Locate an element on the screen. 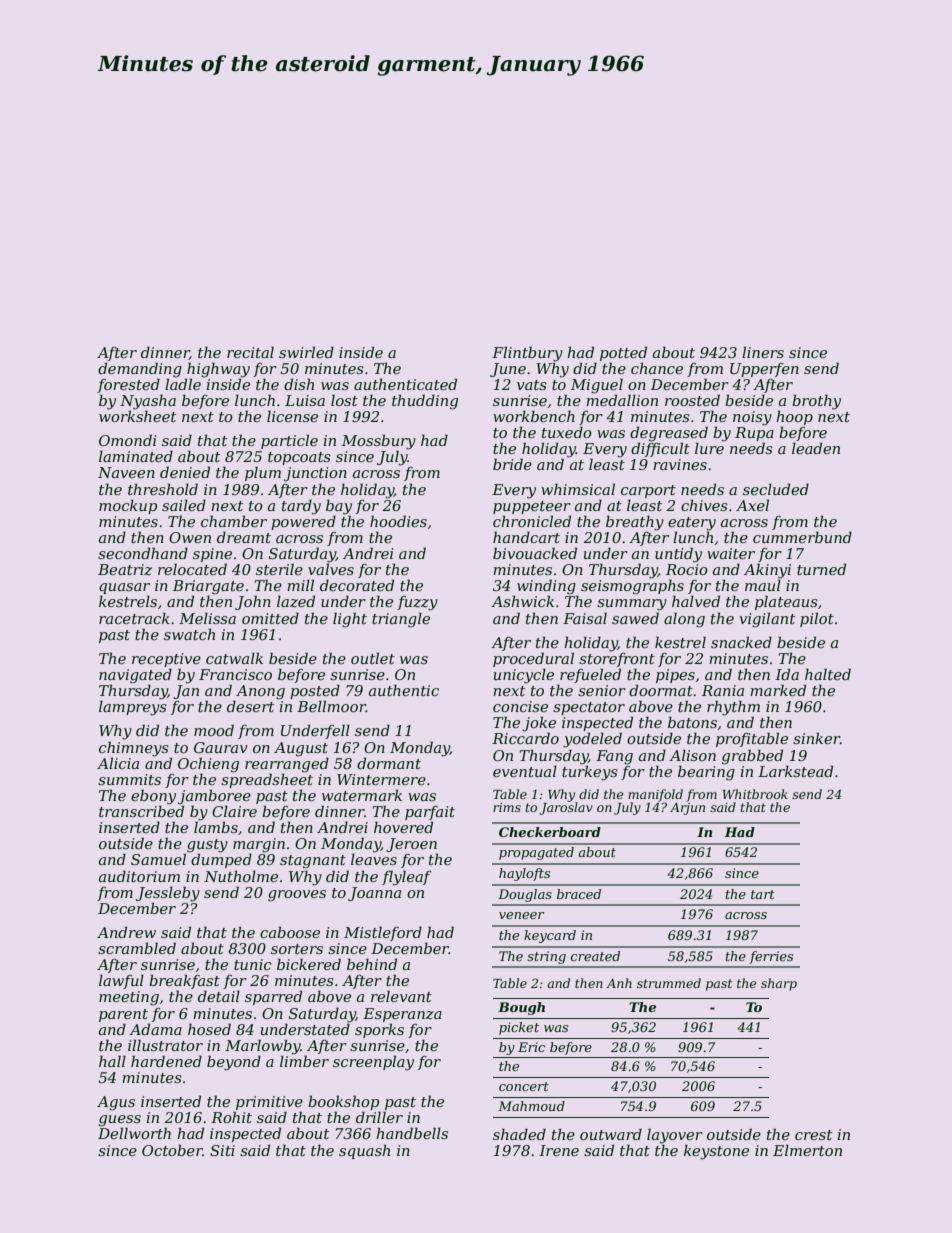 This screenshot has width=952, height=1233. ferries is located at coordinates (771, 957).
